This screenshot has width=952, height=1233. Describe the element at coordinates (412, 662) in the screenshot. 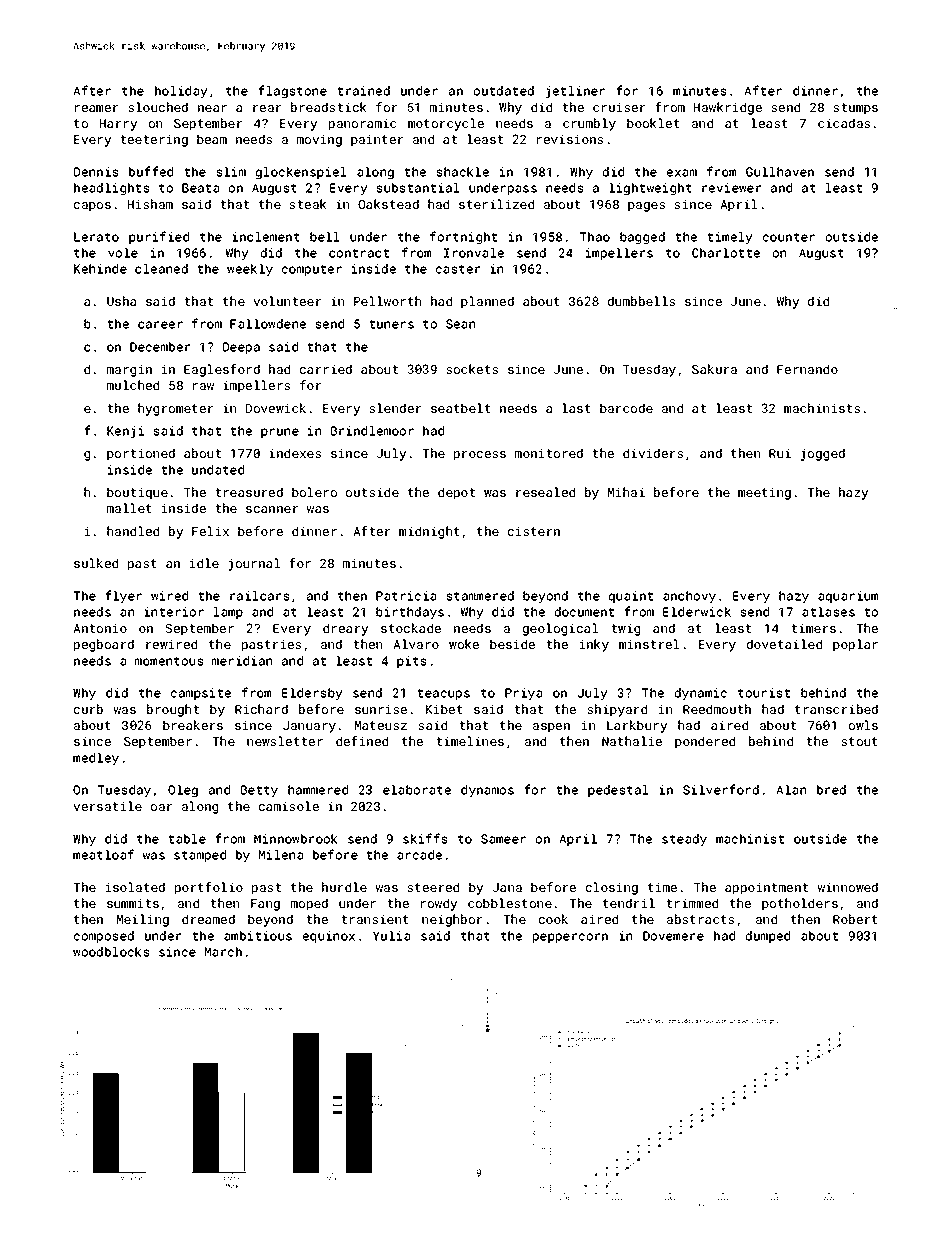

I see `pits` at that location.
